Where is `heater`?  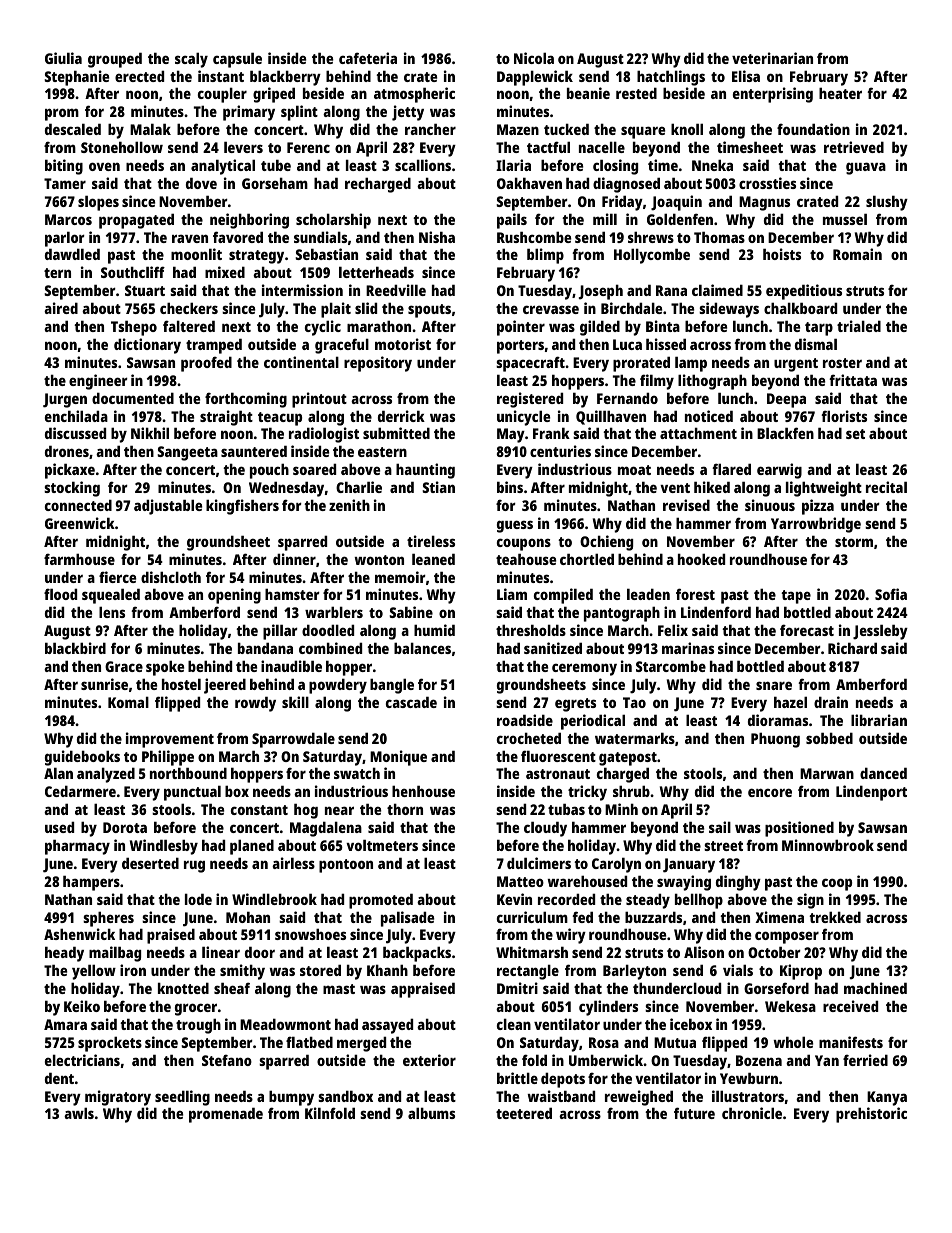 heater is located at coordinates (840, 93).
